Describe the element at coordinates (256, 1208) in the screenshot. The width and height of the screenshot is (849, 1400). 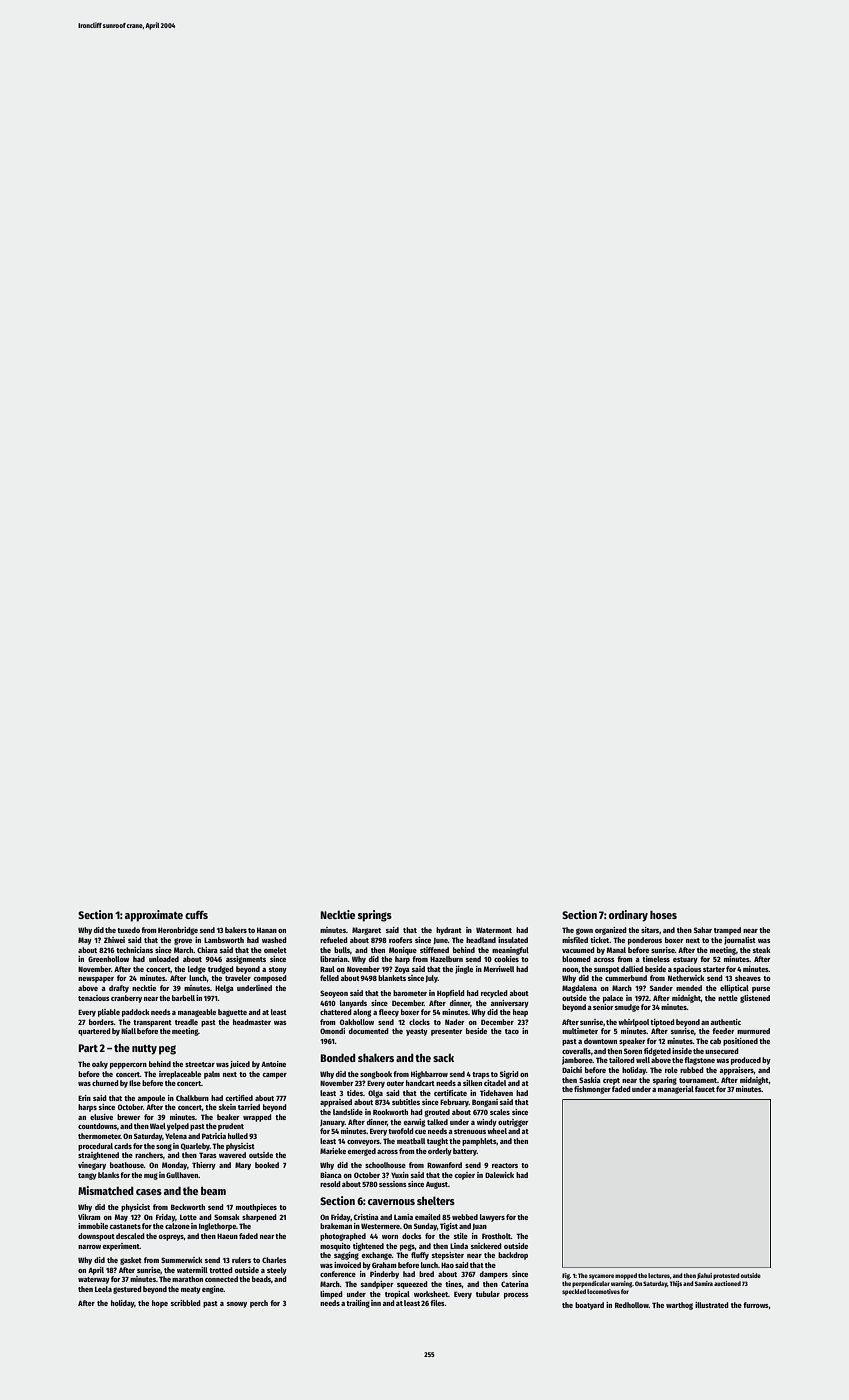
I see `mouthpieces` at that location.
